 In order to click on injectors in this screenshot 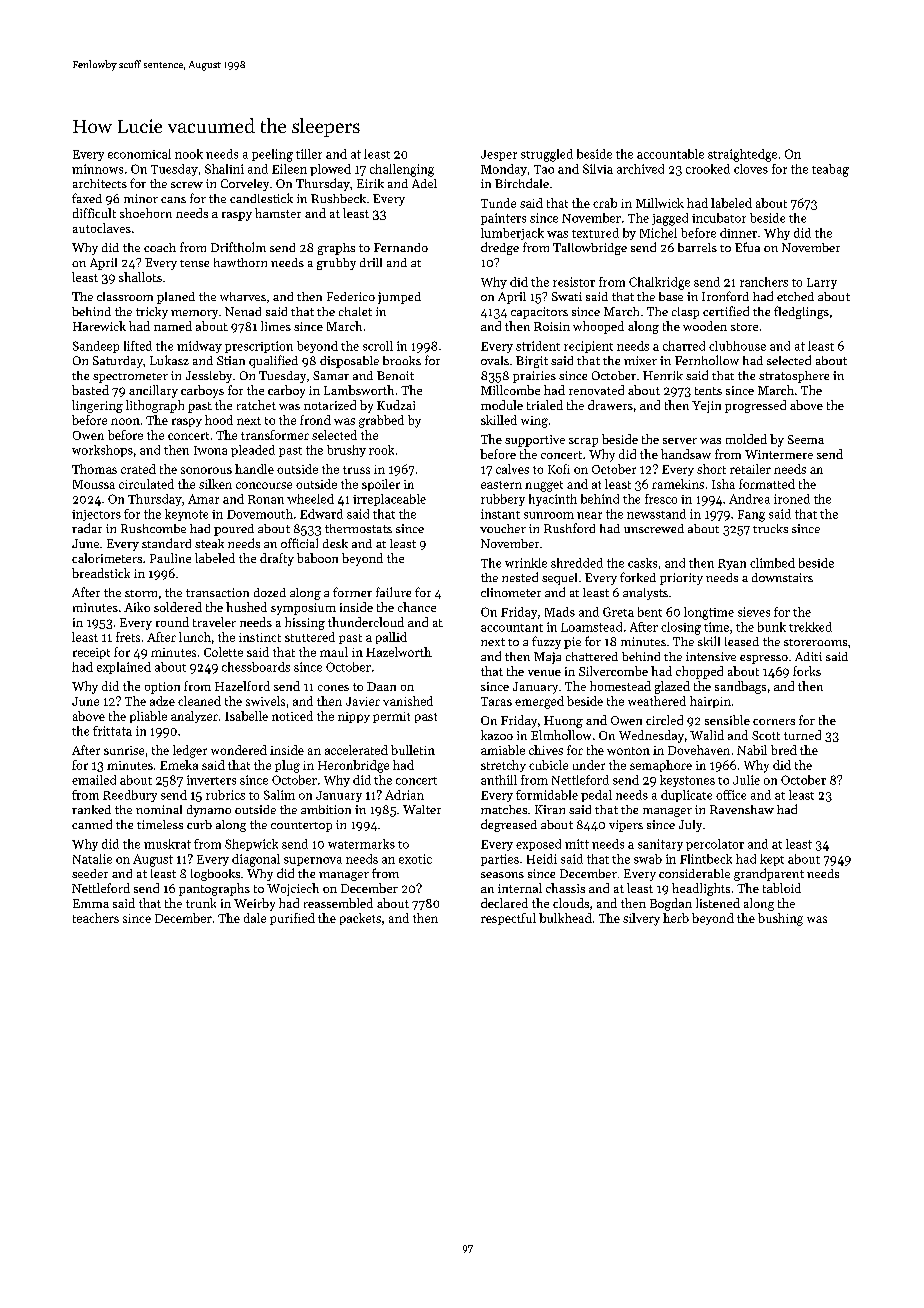, I will do `click(96, 515)`.
